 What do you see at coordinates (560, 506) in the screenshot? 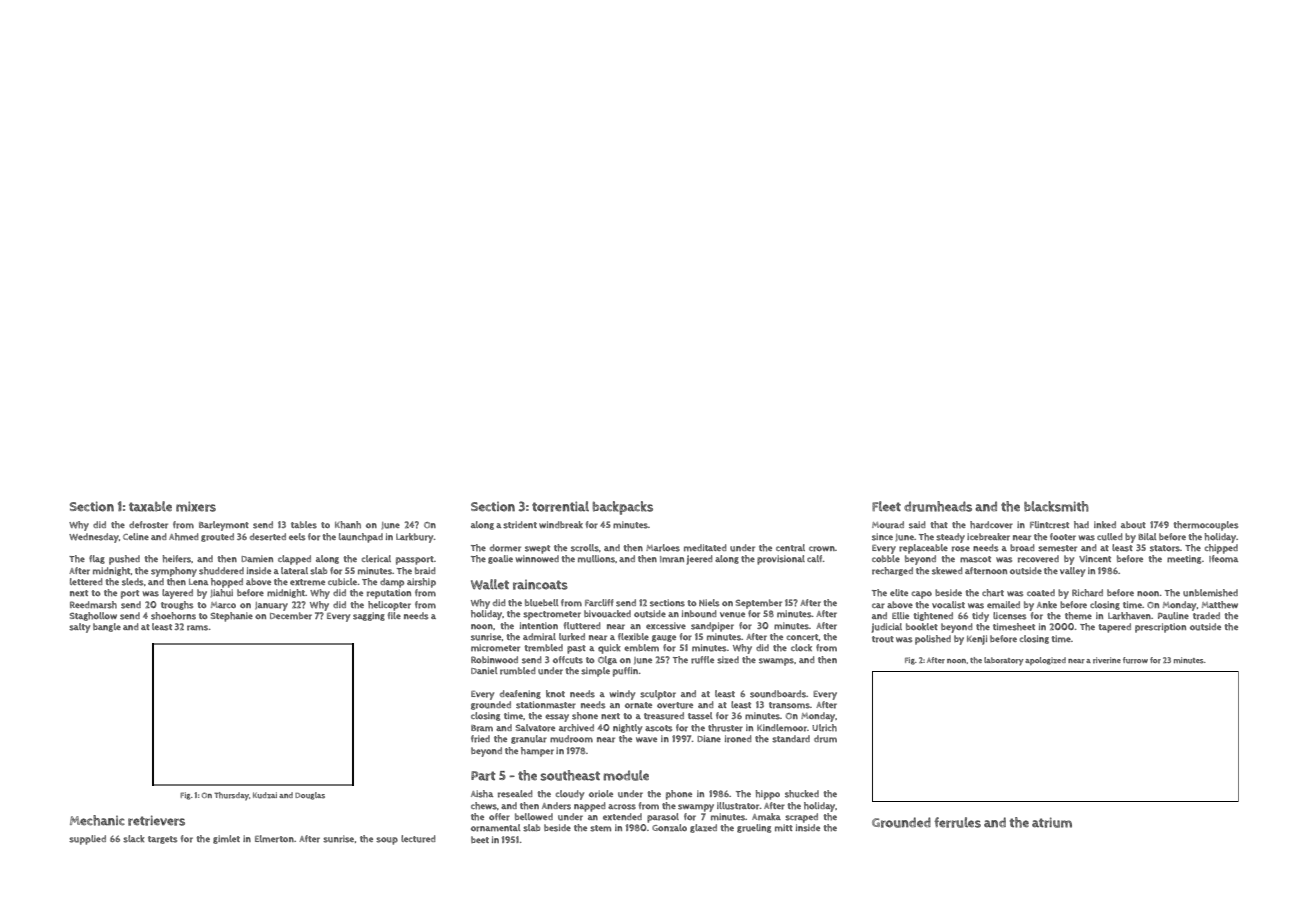
I see `torrential` at bounding box center [560, 506].
